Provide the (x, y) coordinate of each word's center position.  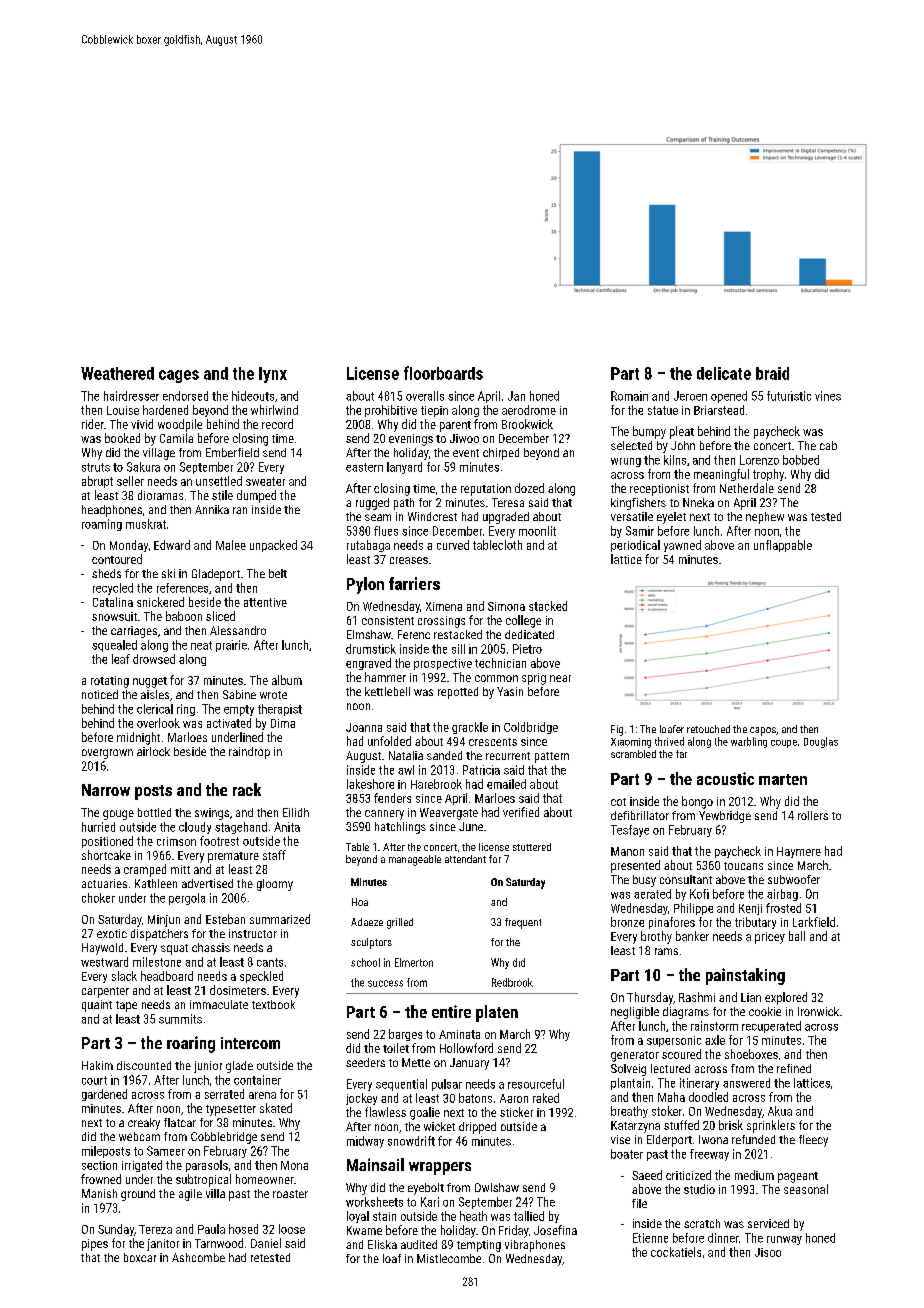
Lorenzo (759, 460)
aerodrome (529, 410)
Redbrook (512, 982)
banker (692, 936)
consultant (686, 879)
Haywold (102, 949)
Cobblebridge (224, 1138)
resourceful (536, 1084)
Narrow (106, 790)
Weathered (117, 373)
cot (618, 802)
